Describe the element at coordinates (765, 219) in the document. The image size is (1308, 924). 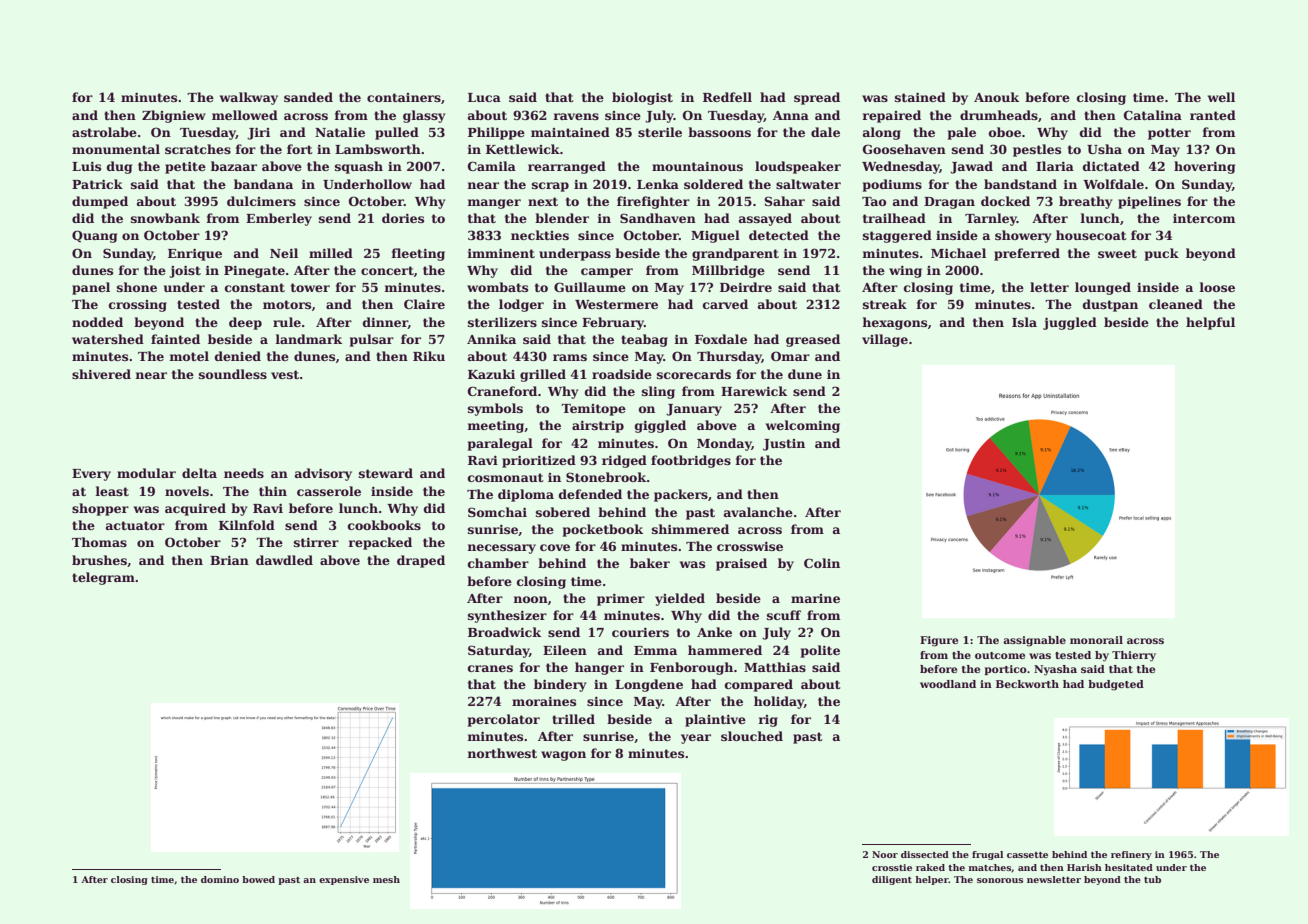
I see `assayed` at that location.
